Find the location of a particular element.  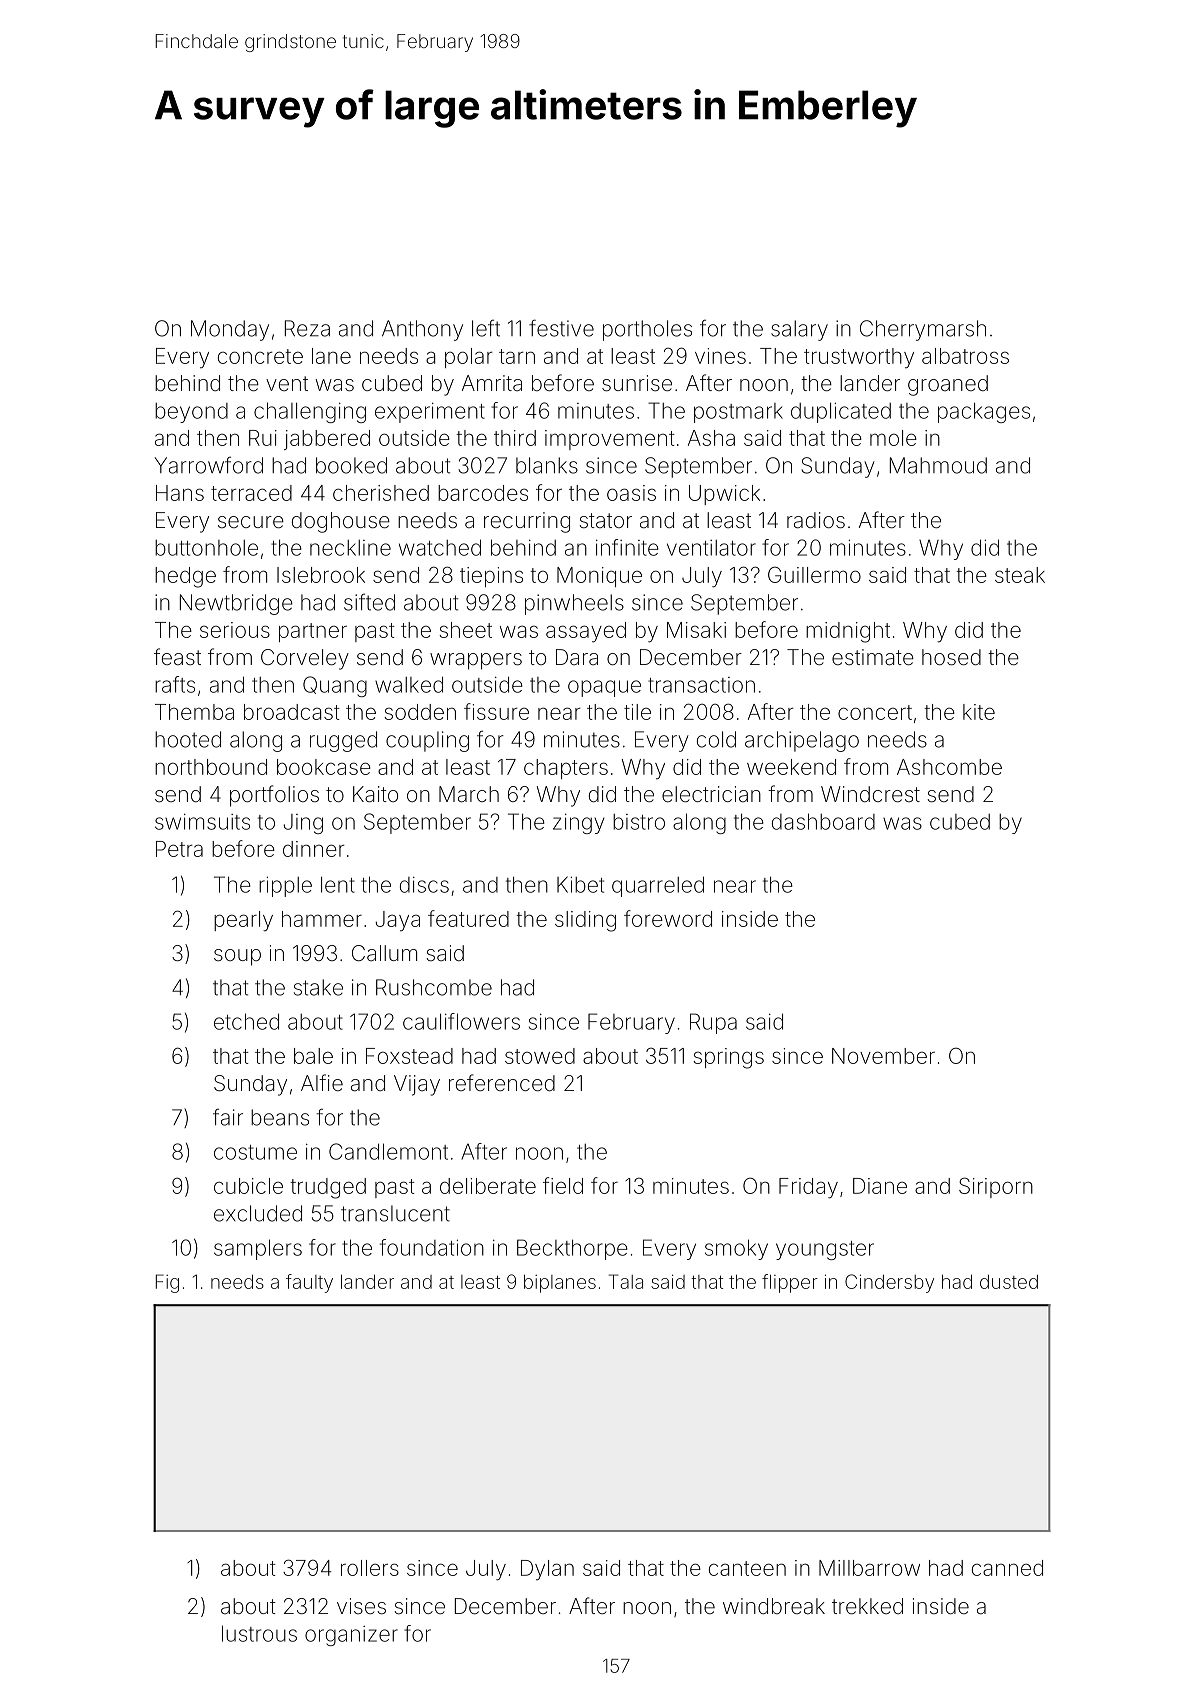

windbreak is located at coordinates (774, 1606).
